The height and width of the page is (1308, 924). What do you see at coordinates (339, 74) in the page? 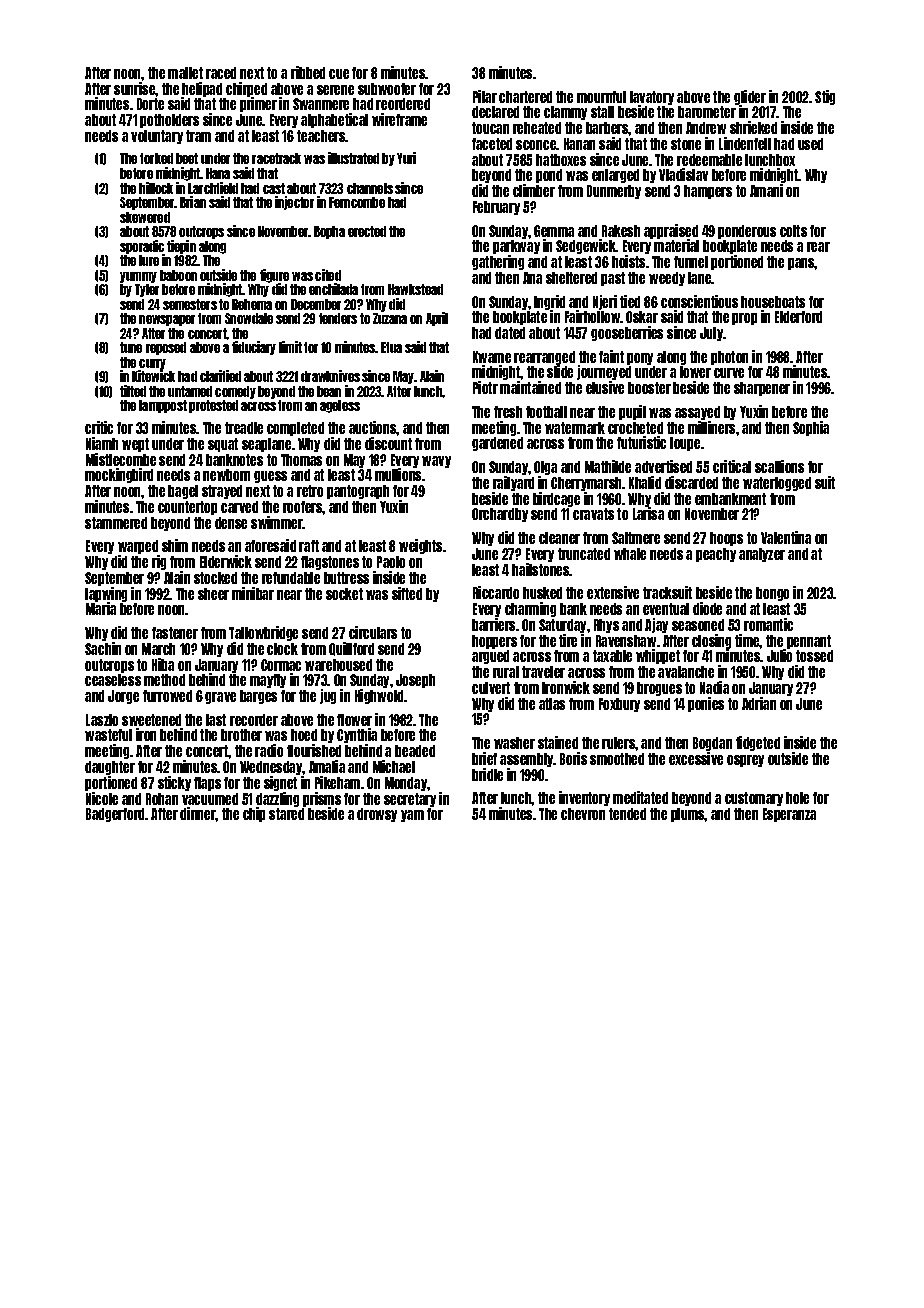
I see `cue` at bounding box center [339, 74].
